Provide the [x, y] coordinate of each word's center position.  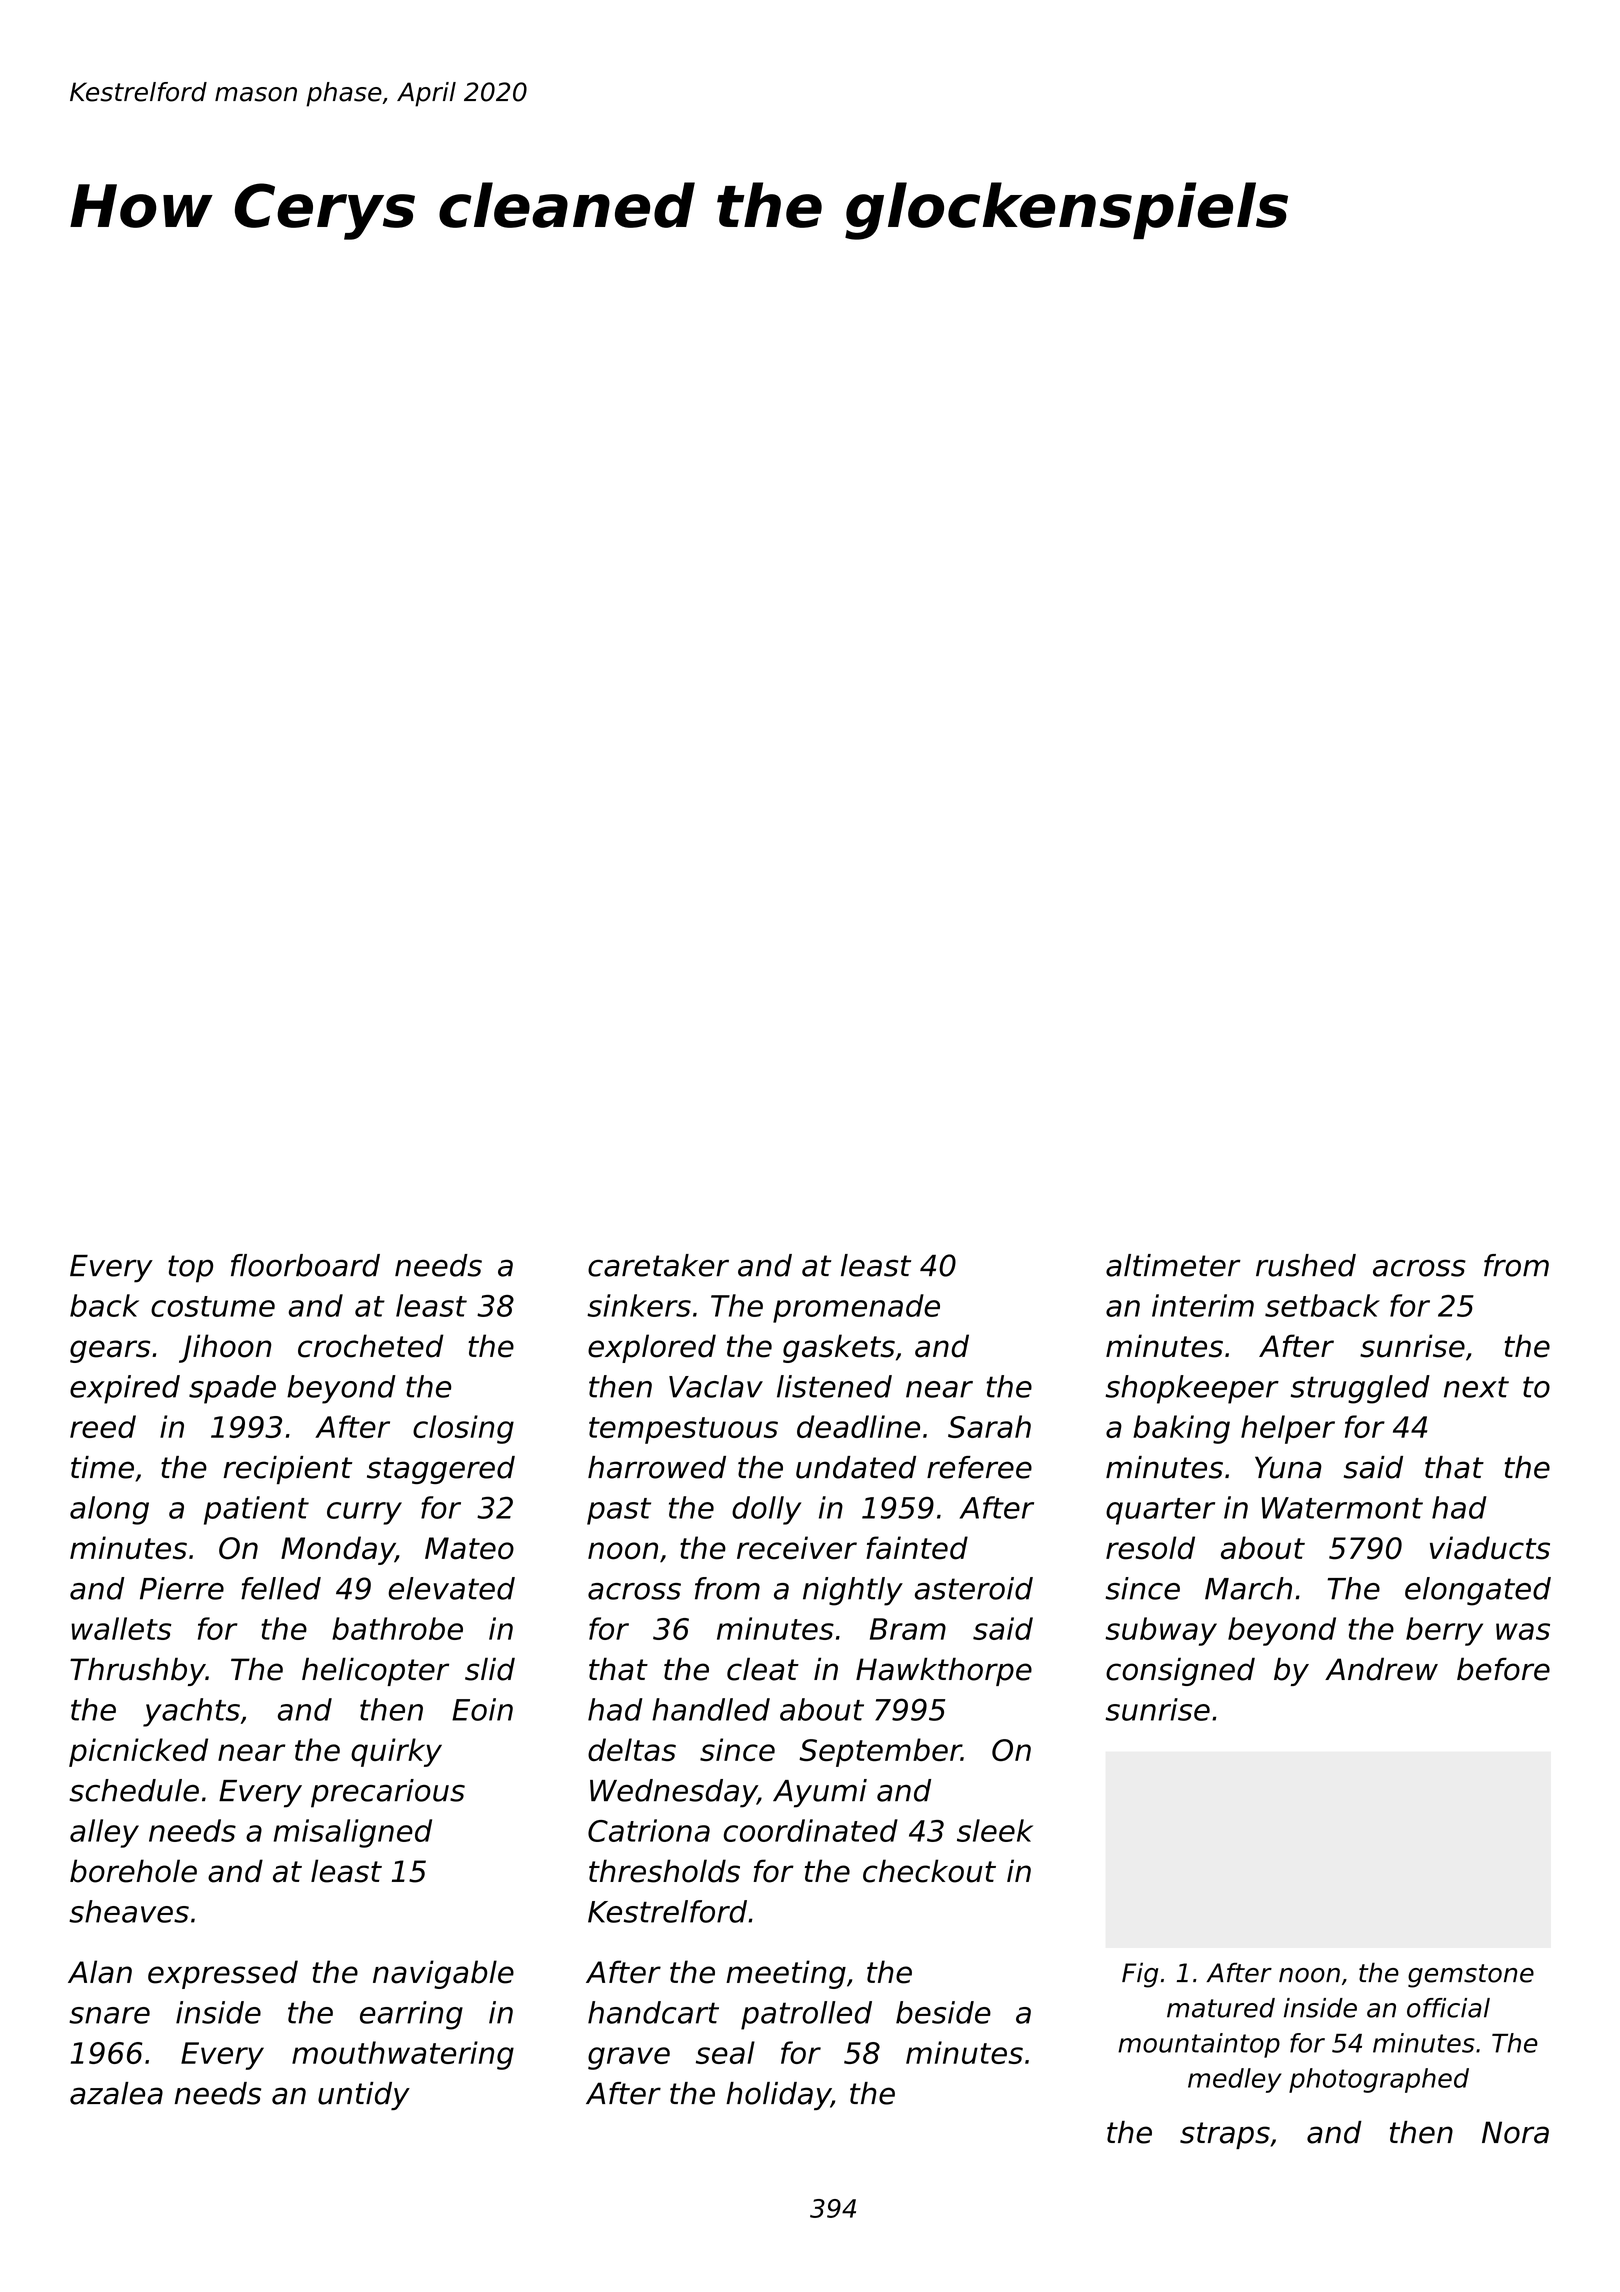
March [1248, 1588]
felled [281, 1588]
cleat [763, 1669]
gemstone [1471, 1976]
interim [1203, 1305]
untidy [364, 2096]
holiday [778, 2096]
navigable [443, 1974]
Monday [338, 1550]
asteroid [974, 1588]
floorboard [305, 1265]
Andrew [1381, 1669]
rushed [1306, 1265]
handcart [653, 2012]
